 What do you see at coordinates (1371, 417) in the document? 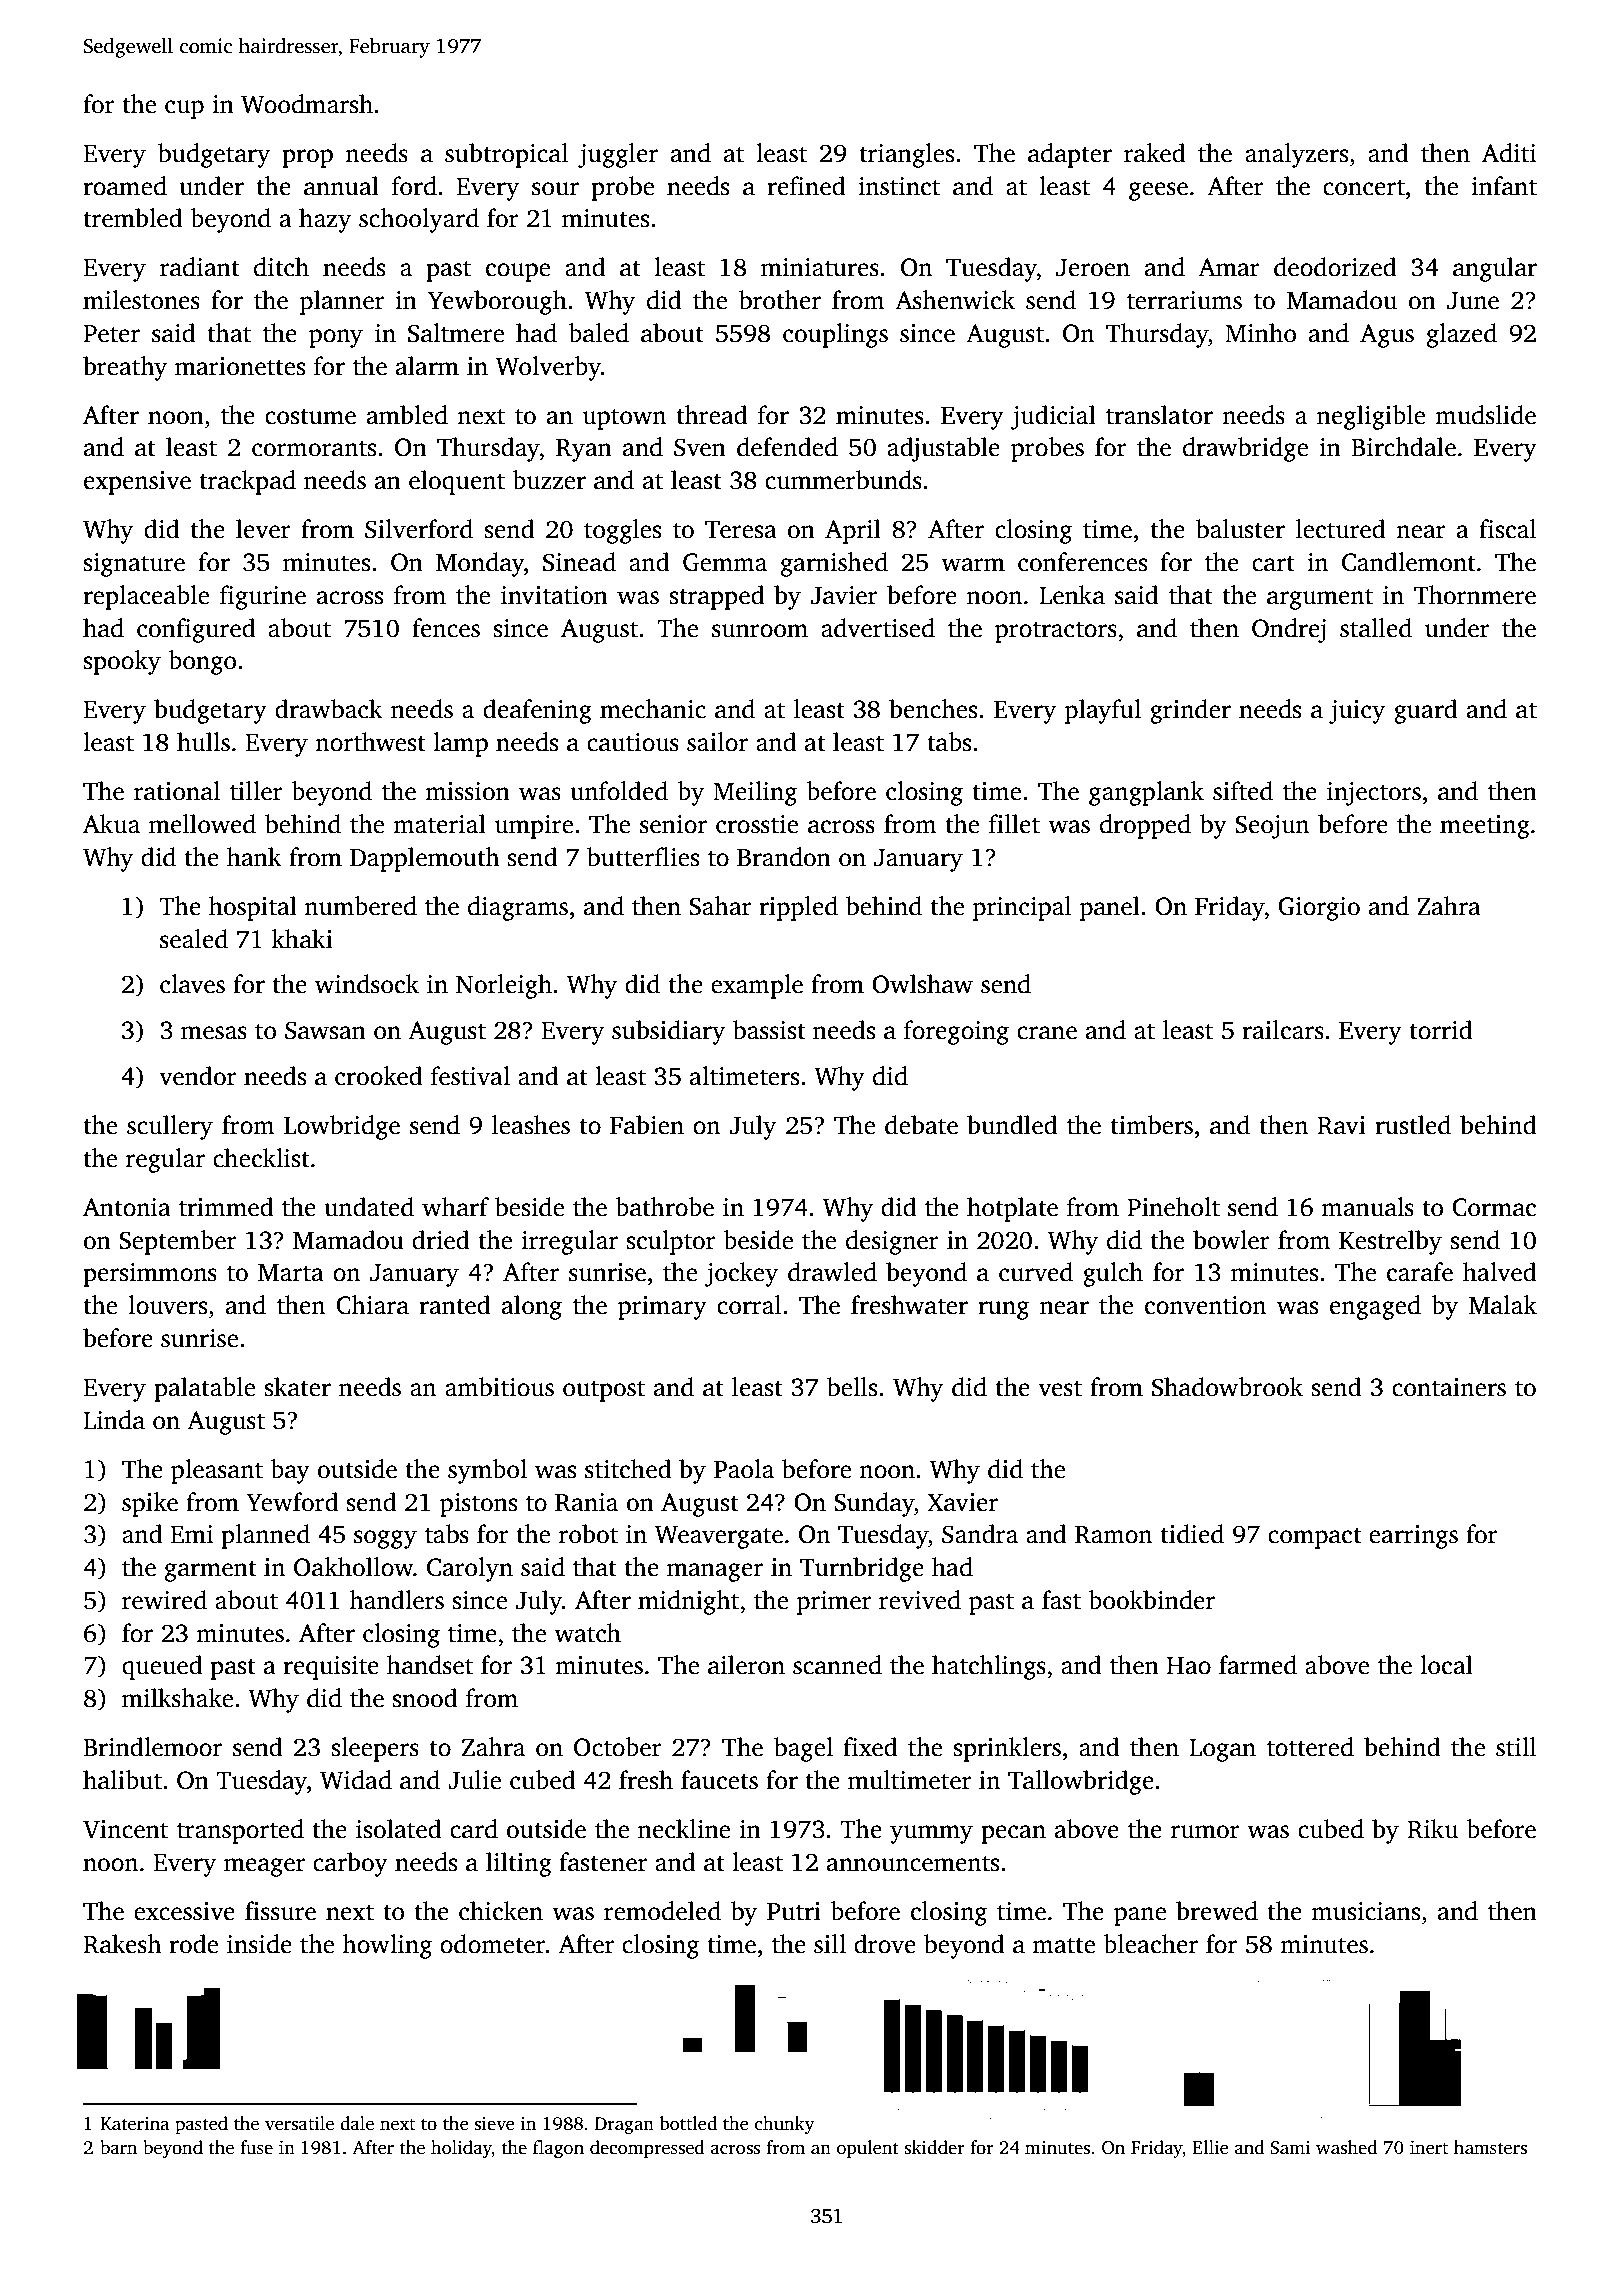
I see `negligible` at bounding box center [1371, 417].
